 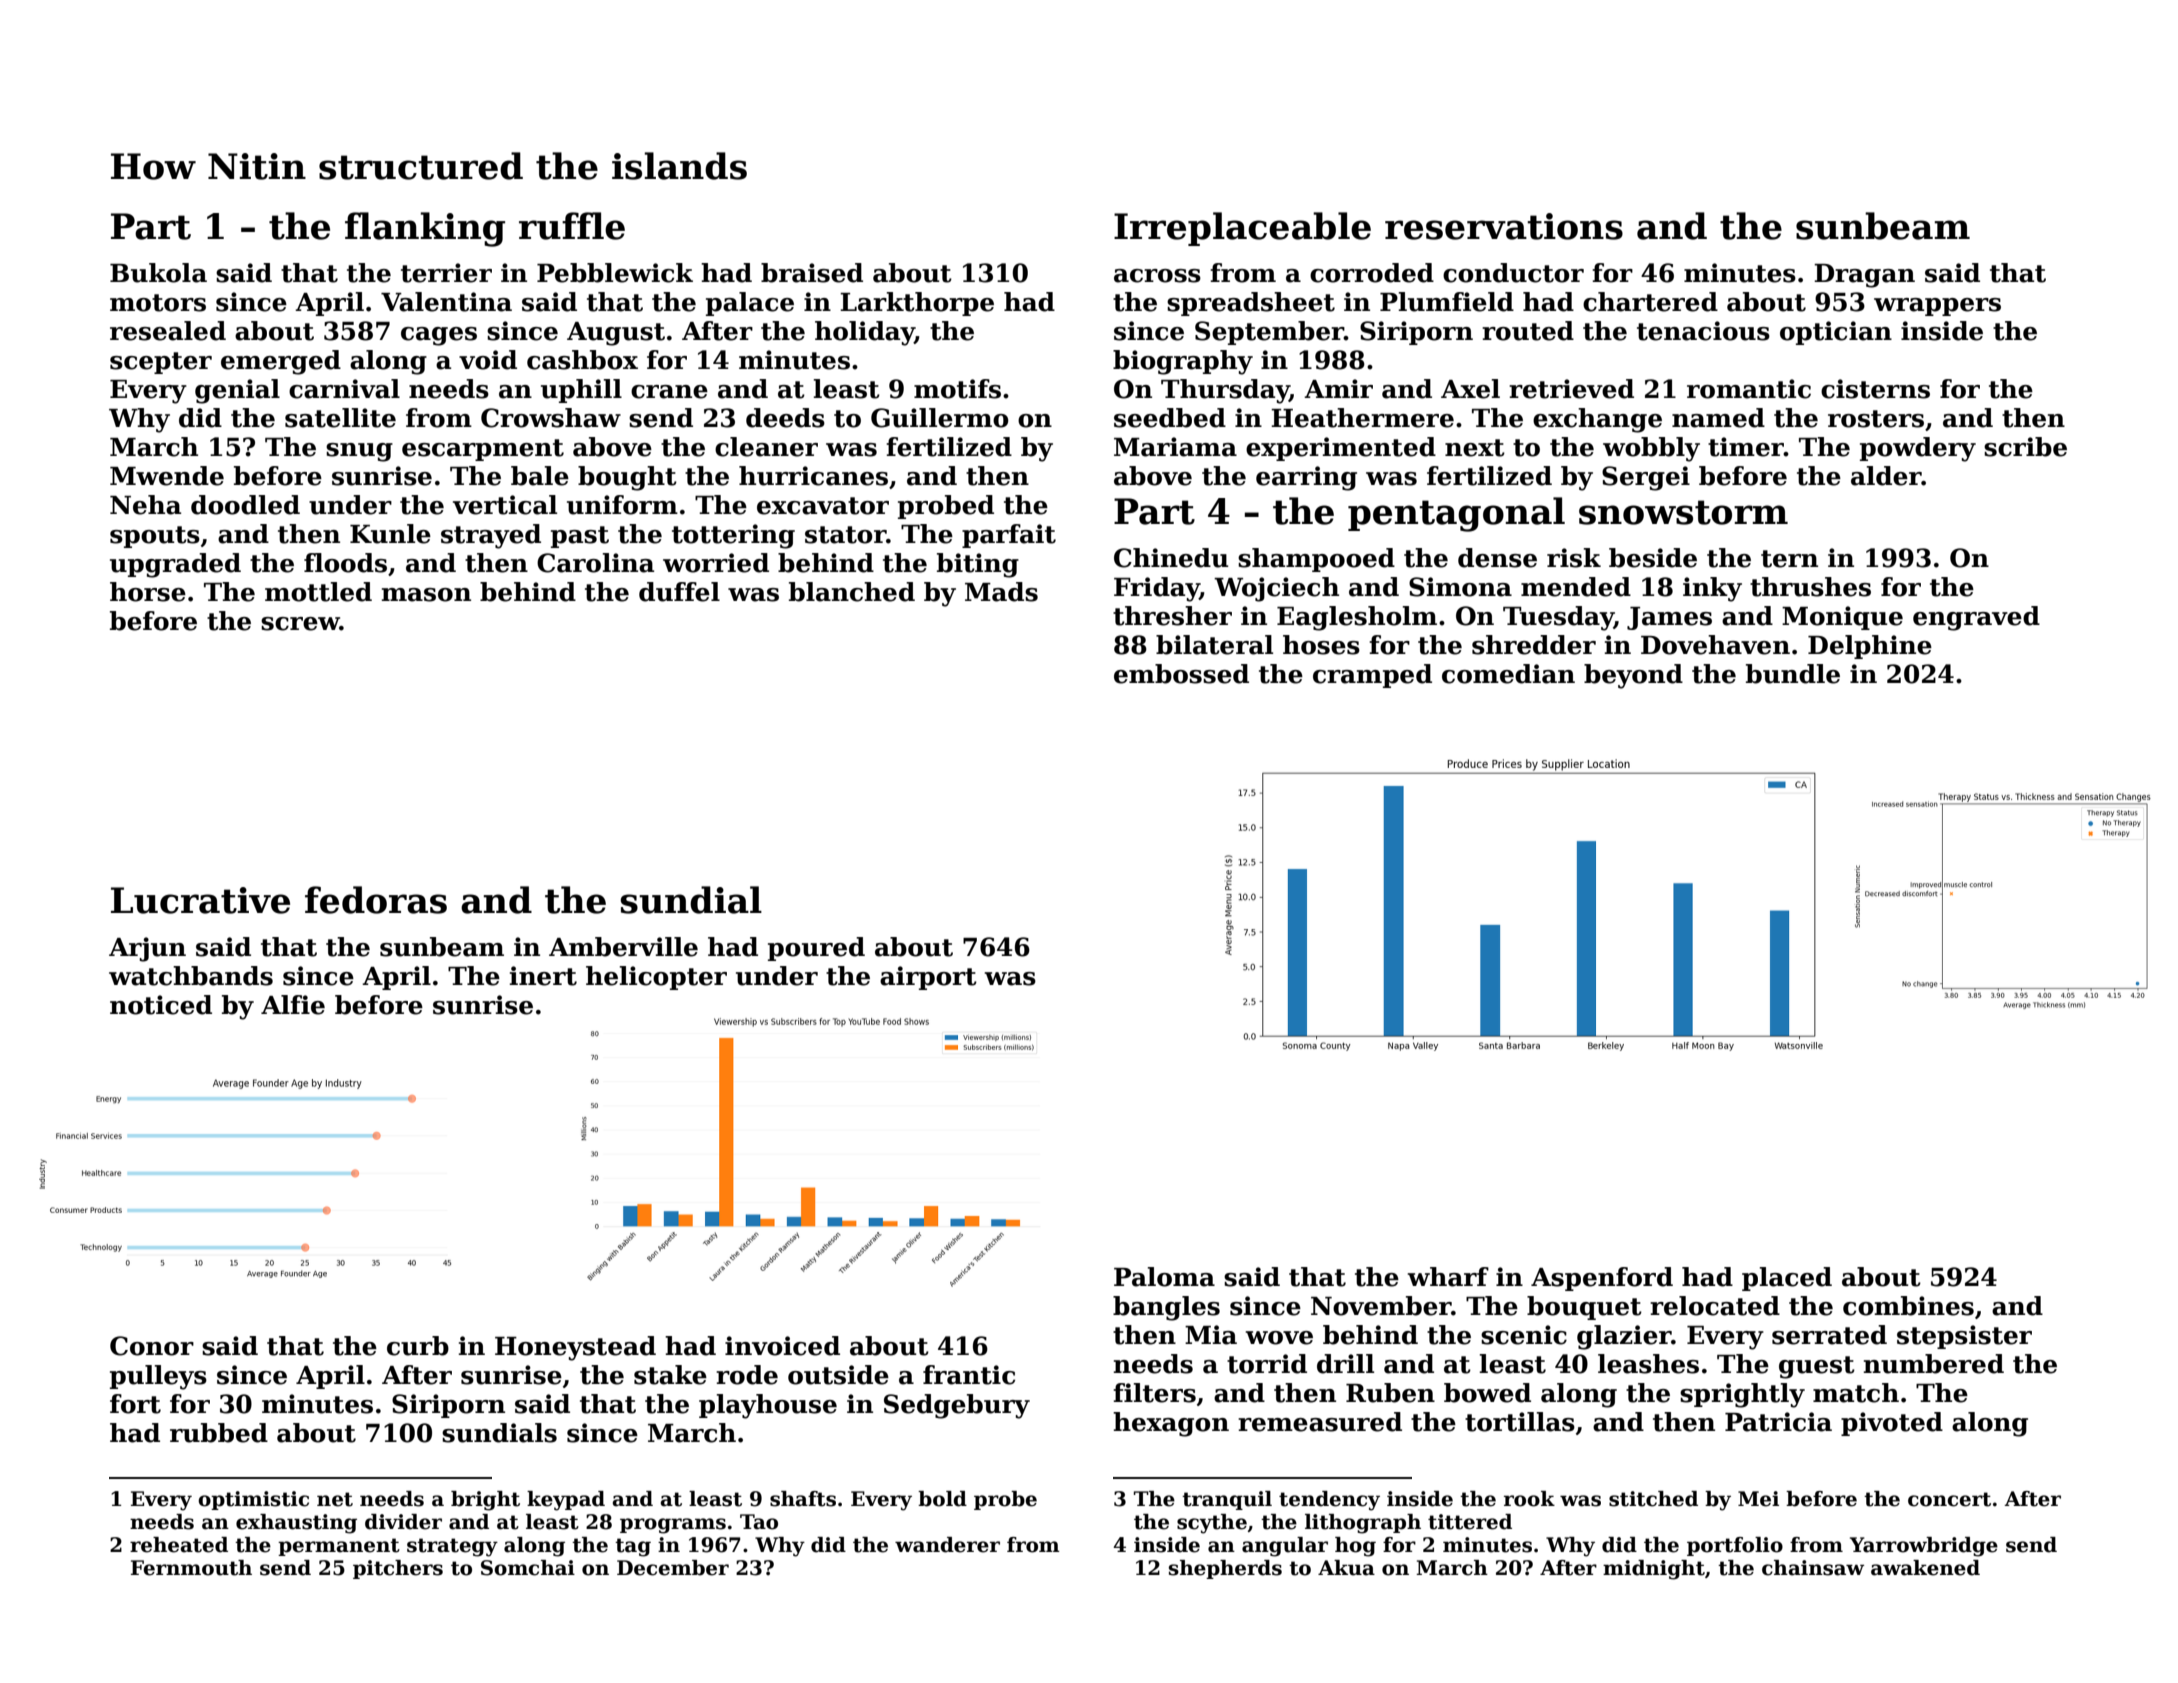 I want to click on stake, so click(x=670, y=1375).
